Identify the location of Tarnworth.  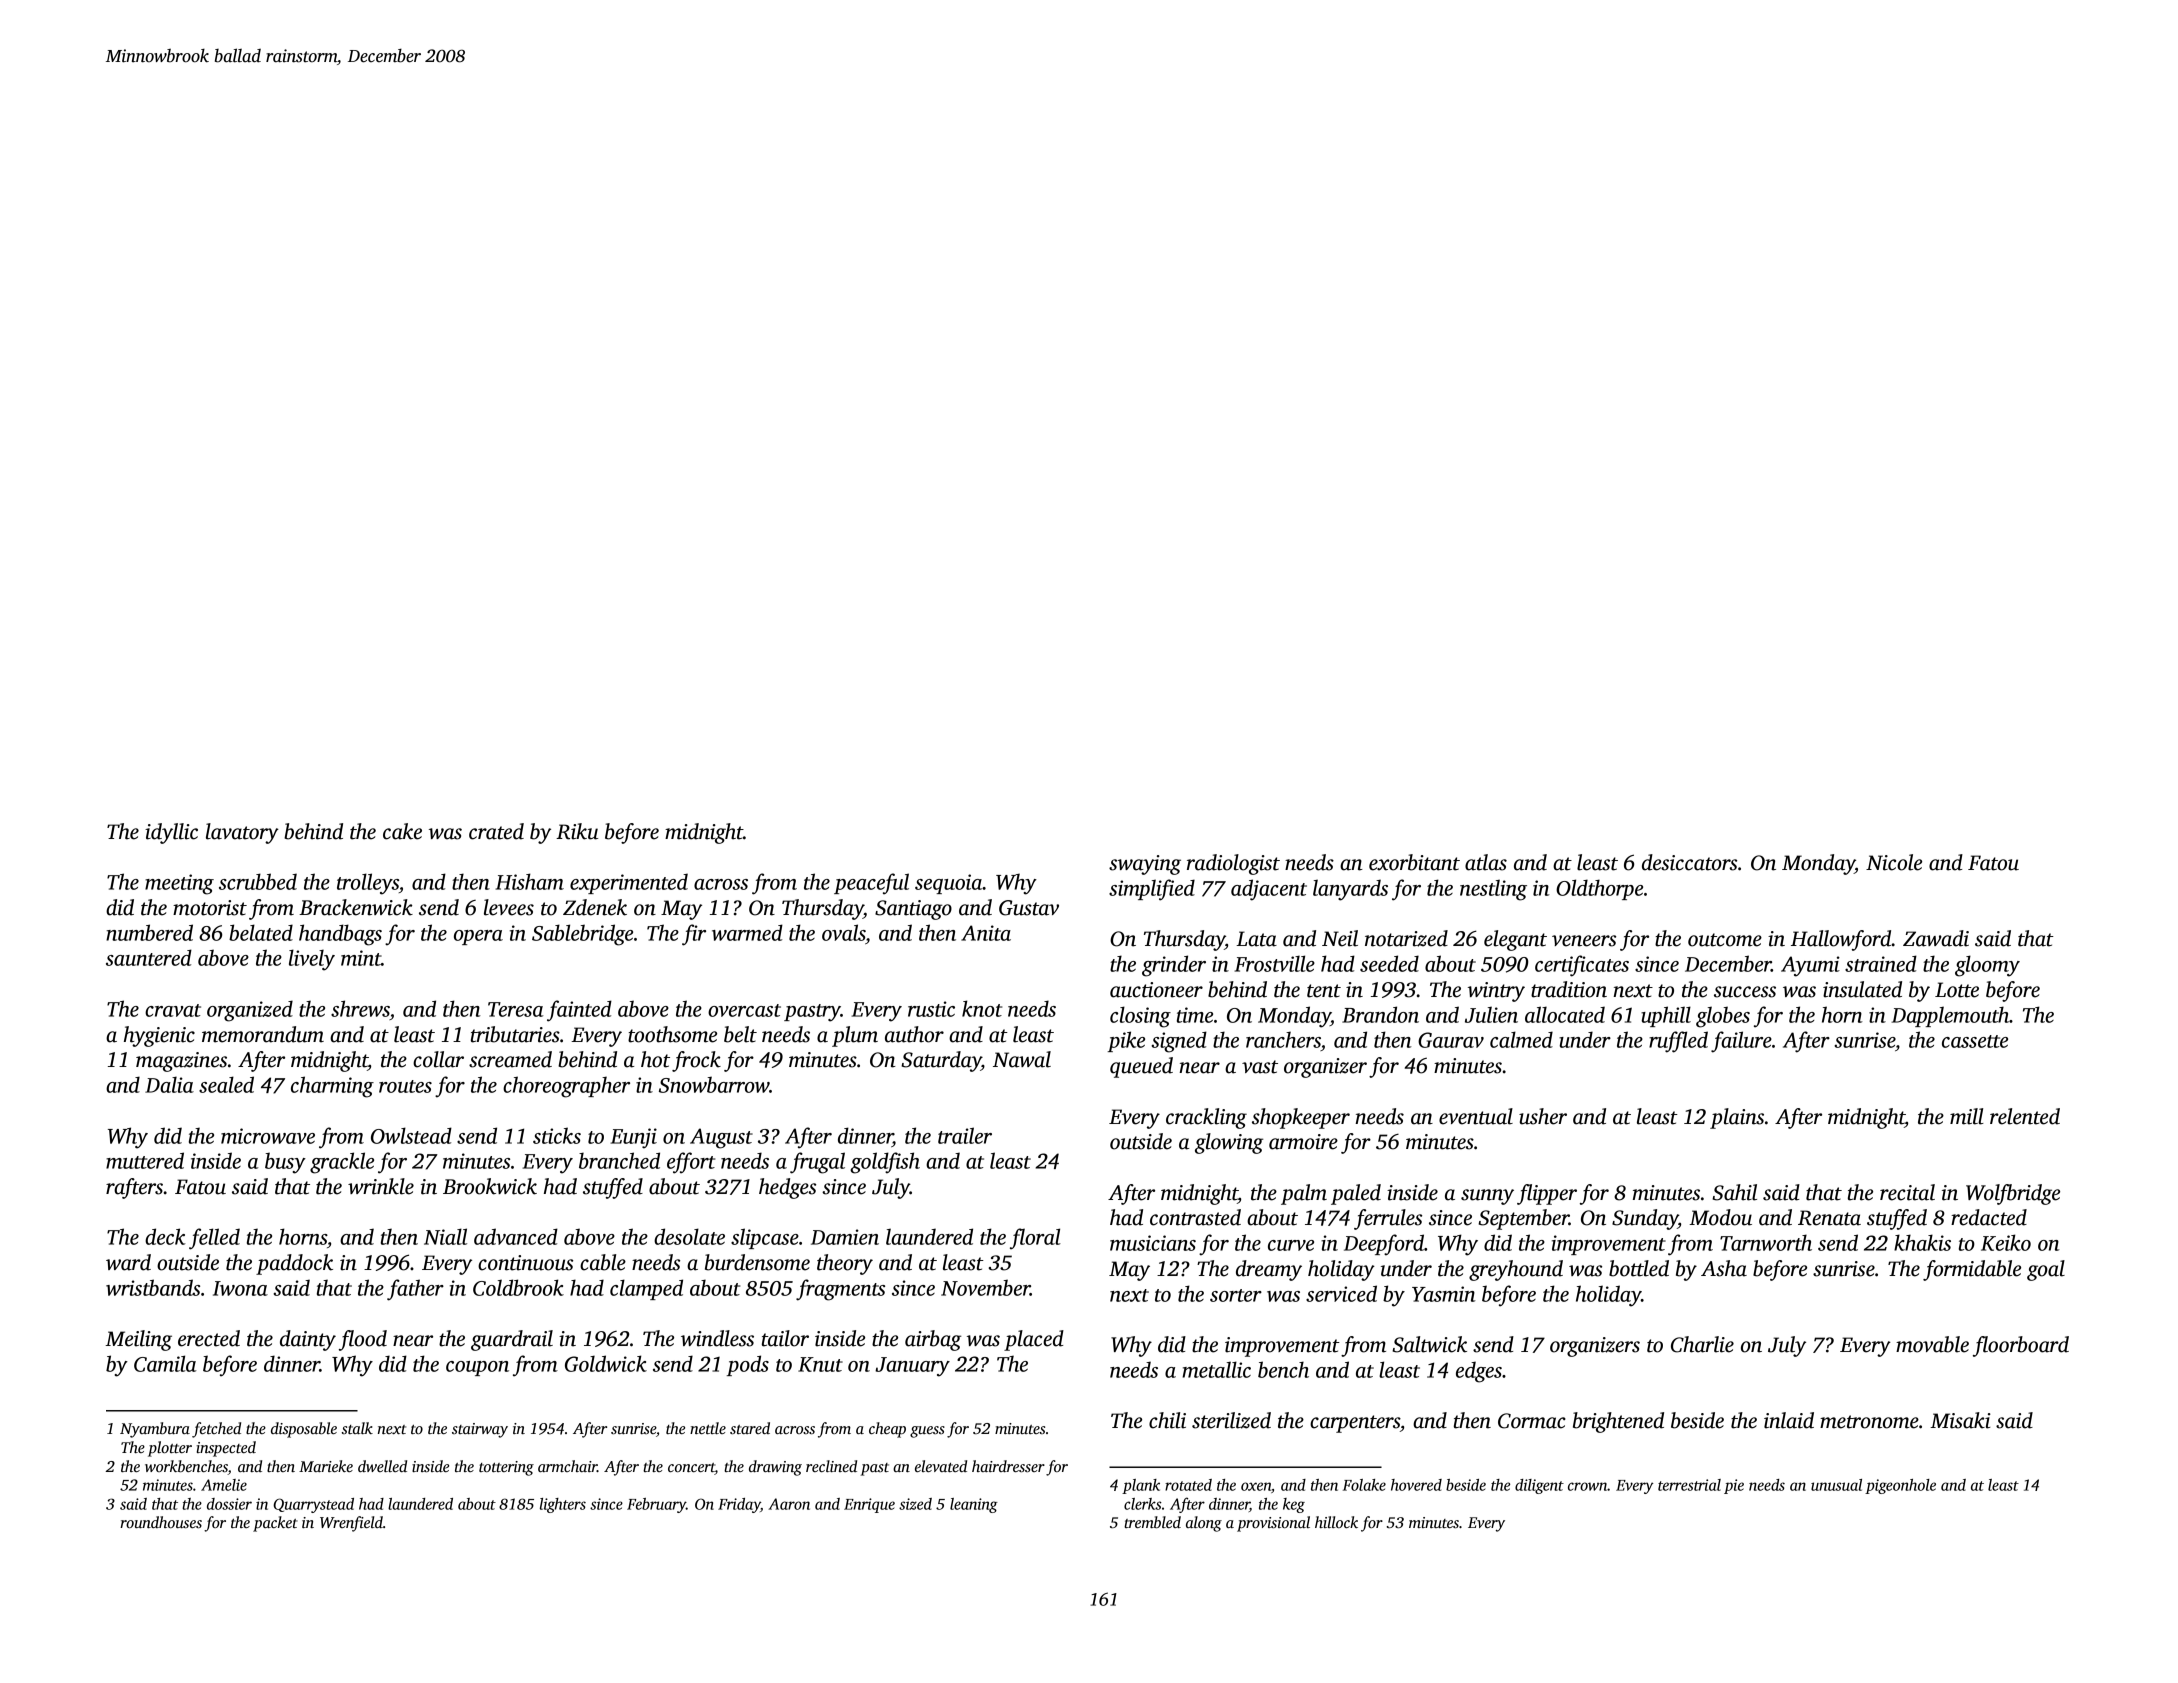
(1766, 1242).
